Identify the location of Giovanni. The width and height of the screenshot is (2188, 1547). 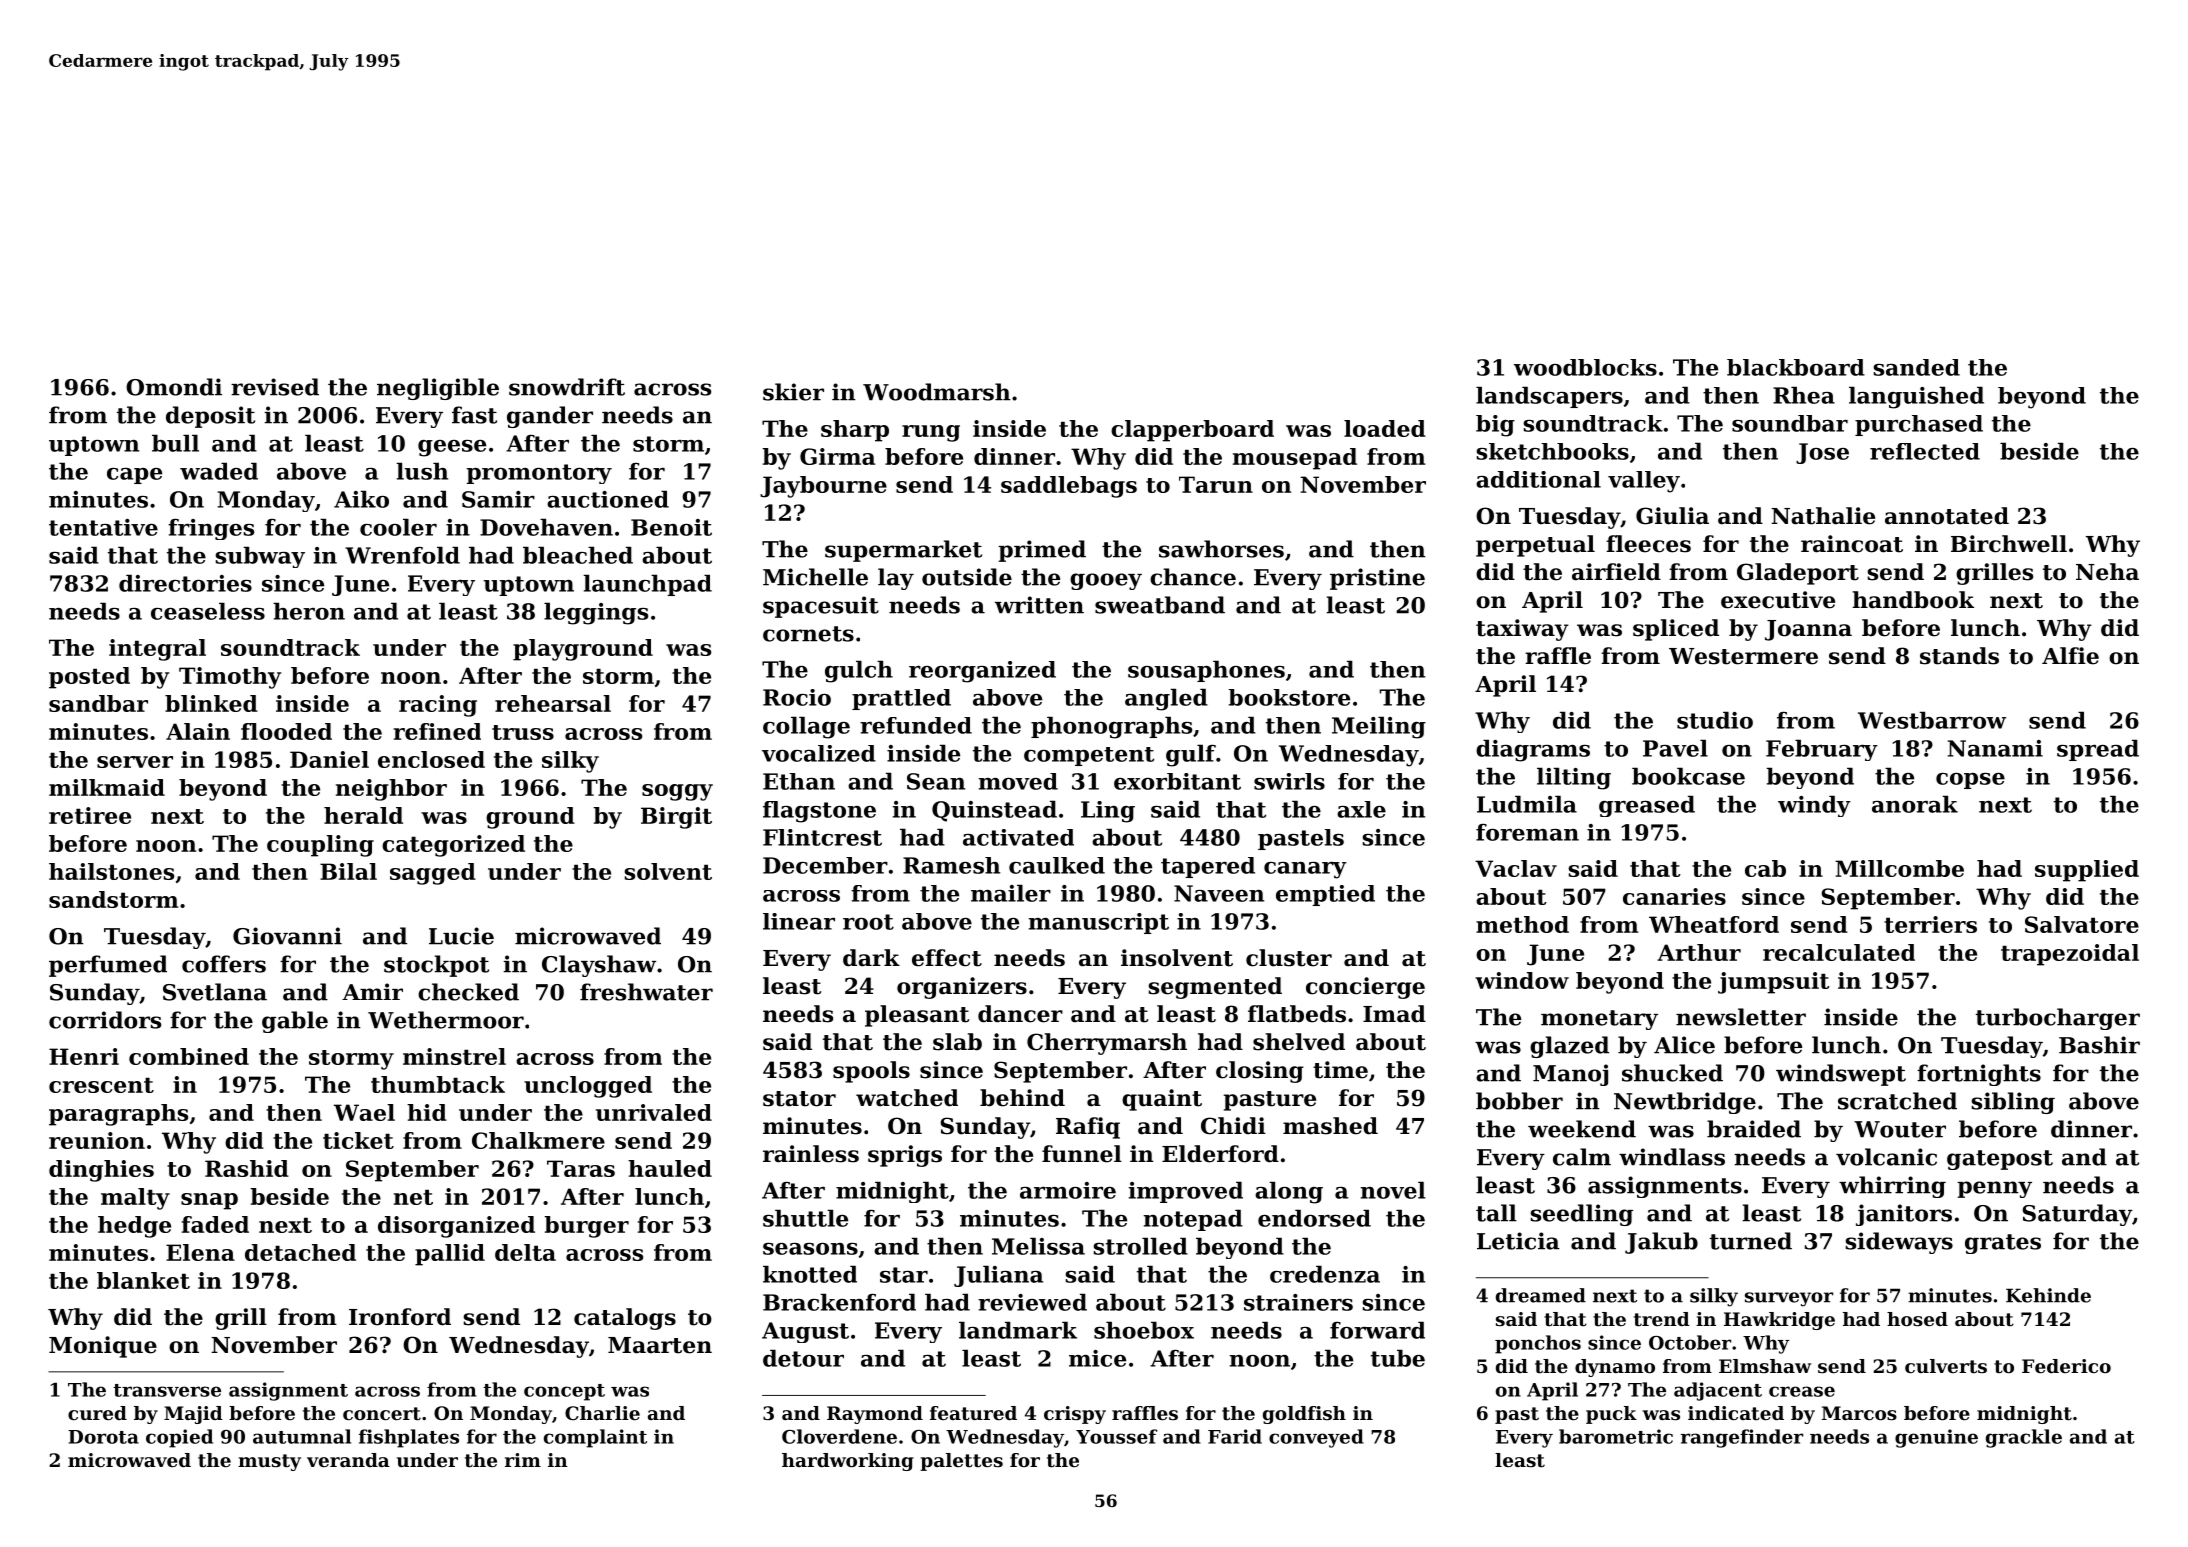
(287, 936).
